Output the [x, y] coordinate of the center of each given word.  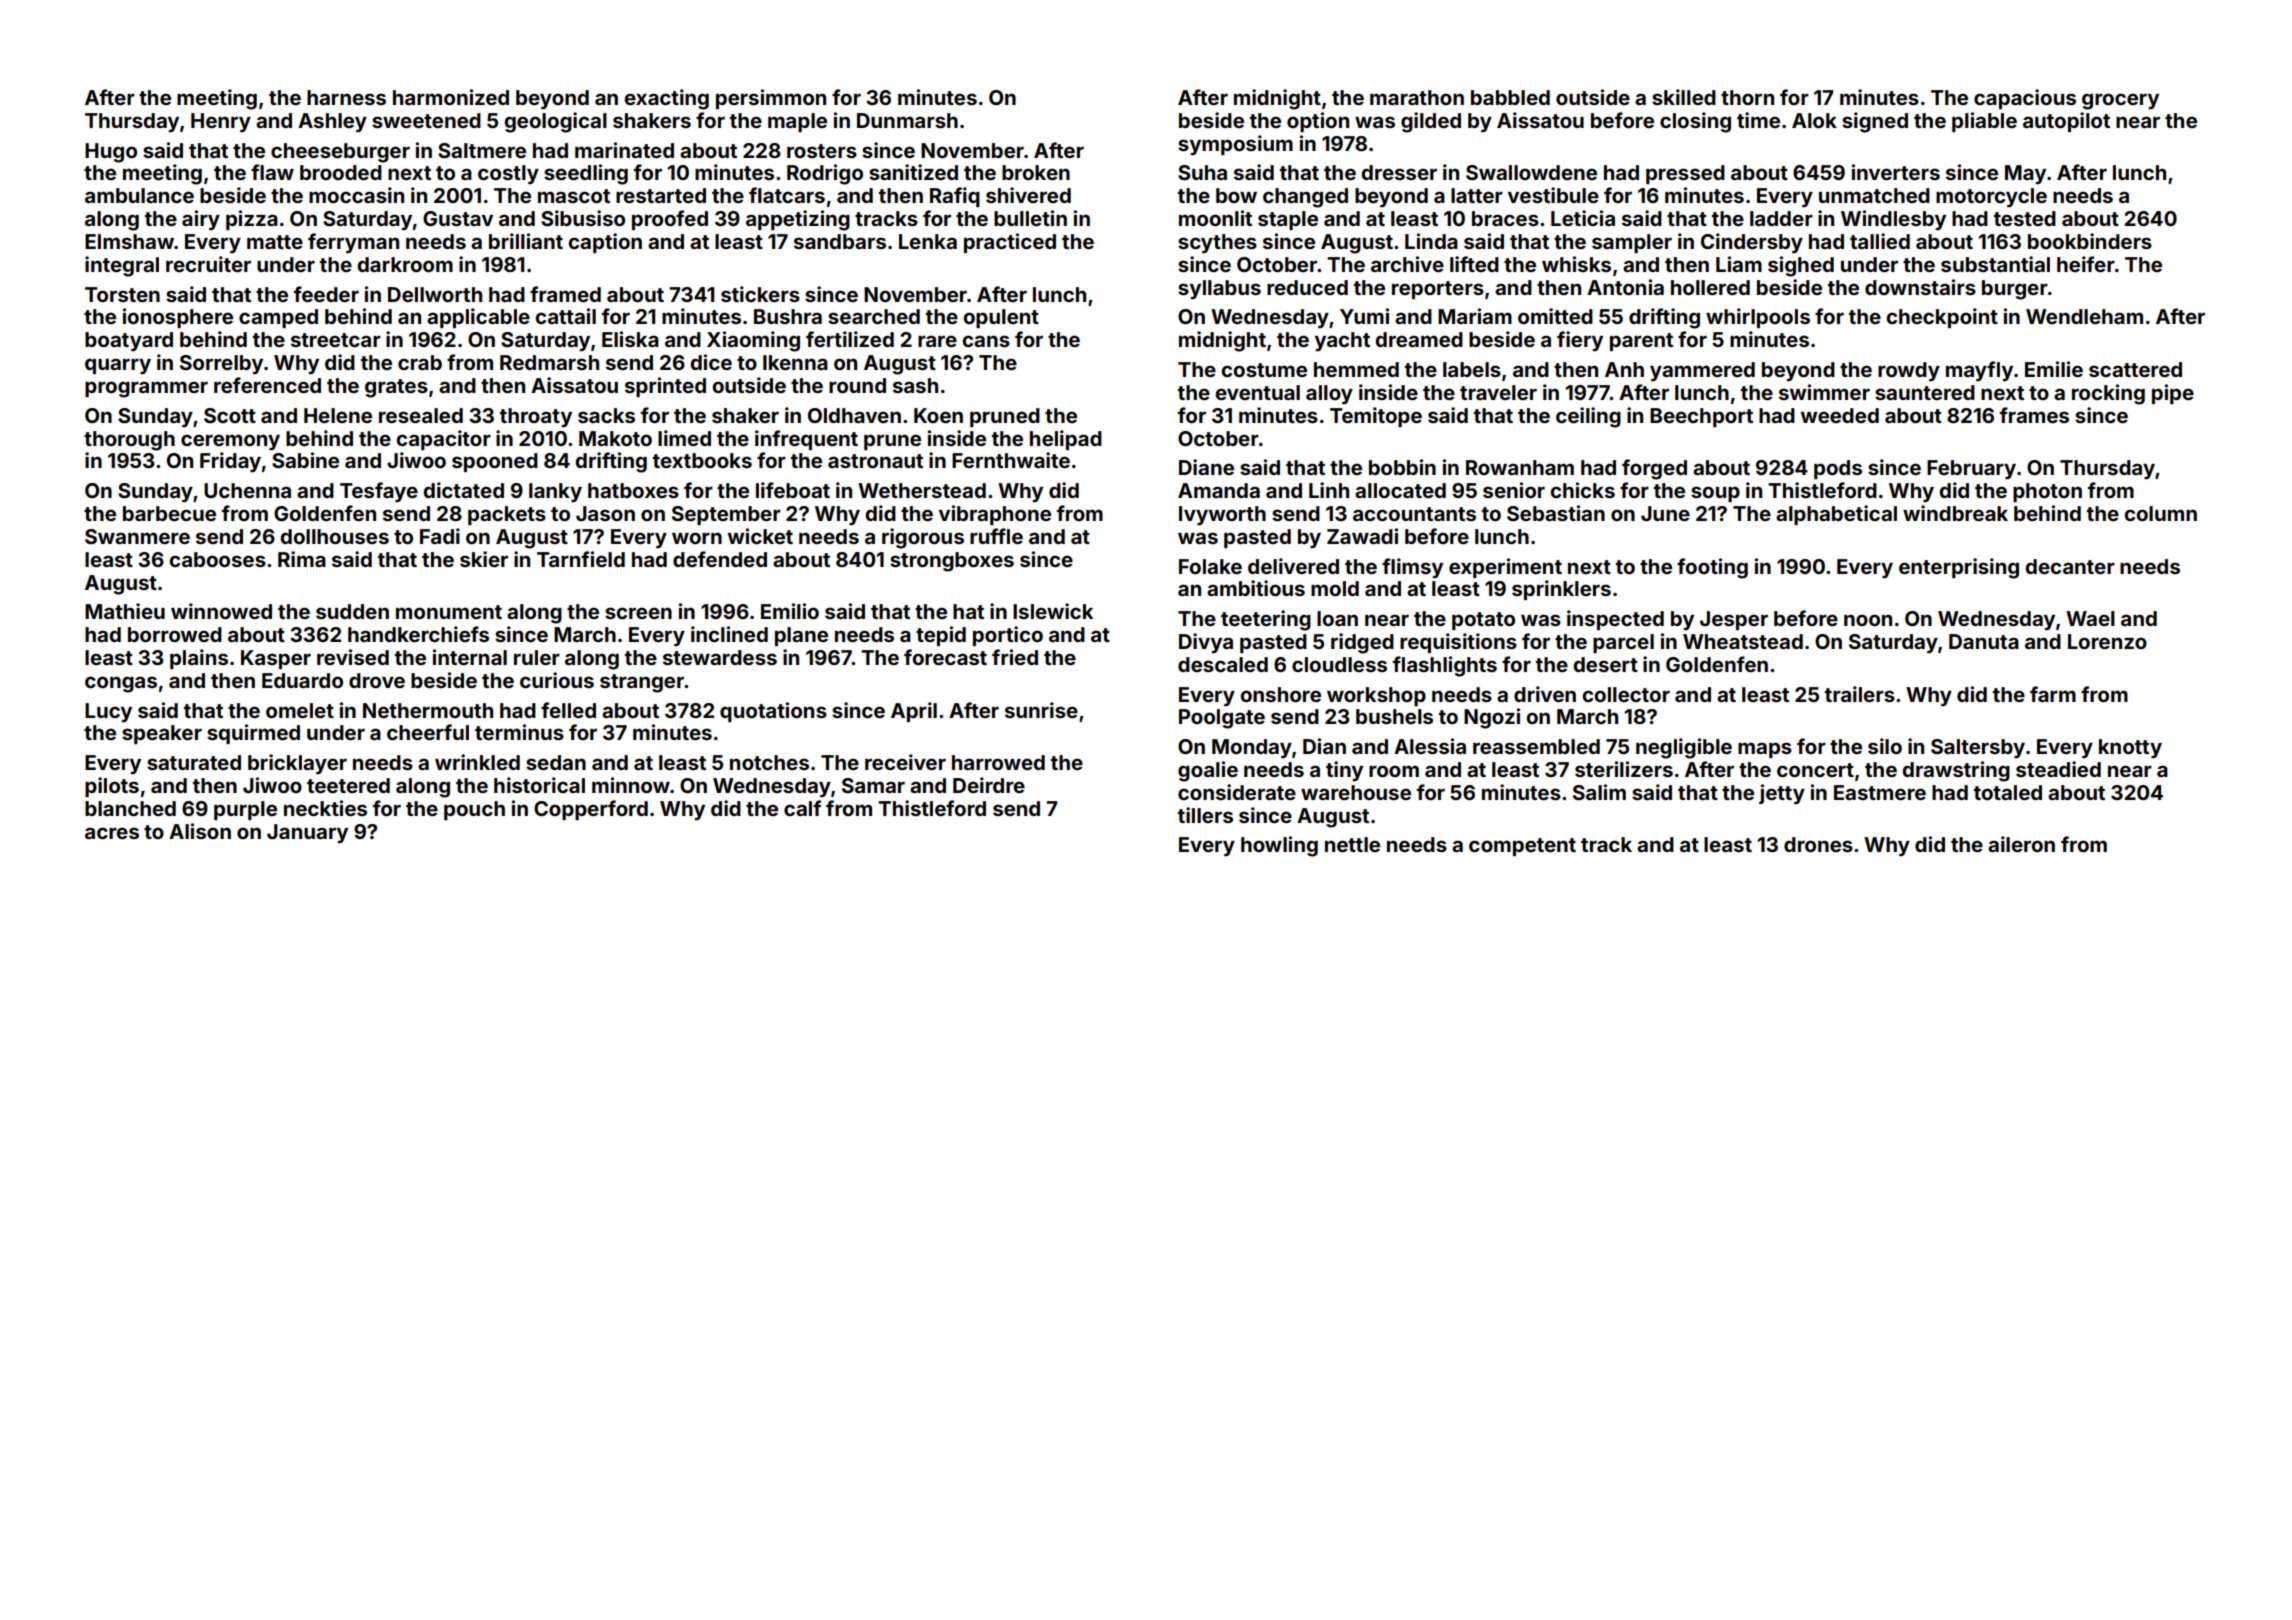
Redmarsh [549, 362]
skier [484, 559]
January [307, 834]
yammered [1702, 372]
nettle [1352, 844]
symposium [1235, 145]
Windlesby [1893, 220]
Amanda [1219, 490]
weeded [1839, 415]
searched [874, 316]
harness [346, 97]
